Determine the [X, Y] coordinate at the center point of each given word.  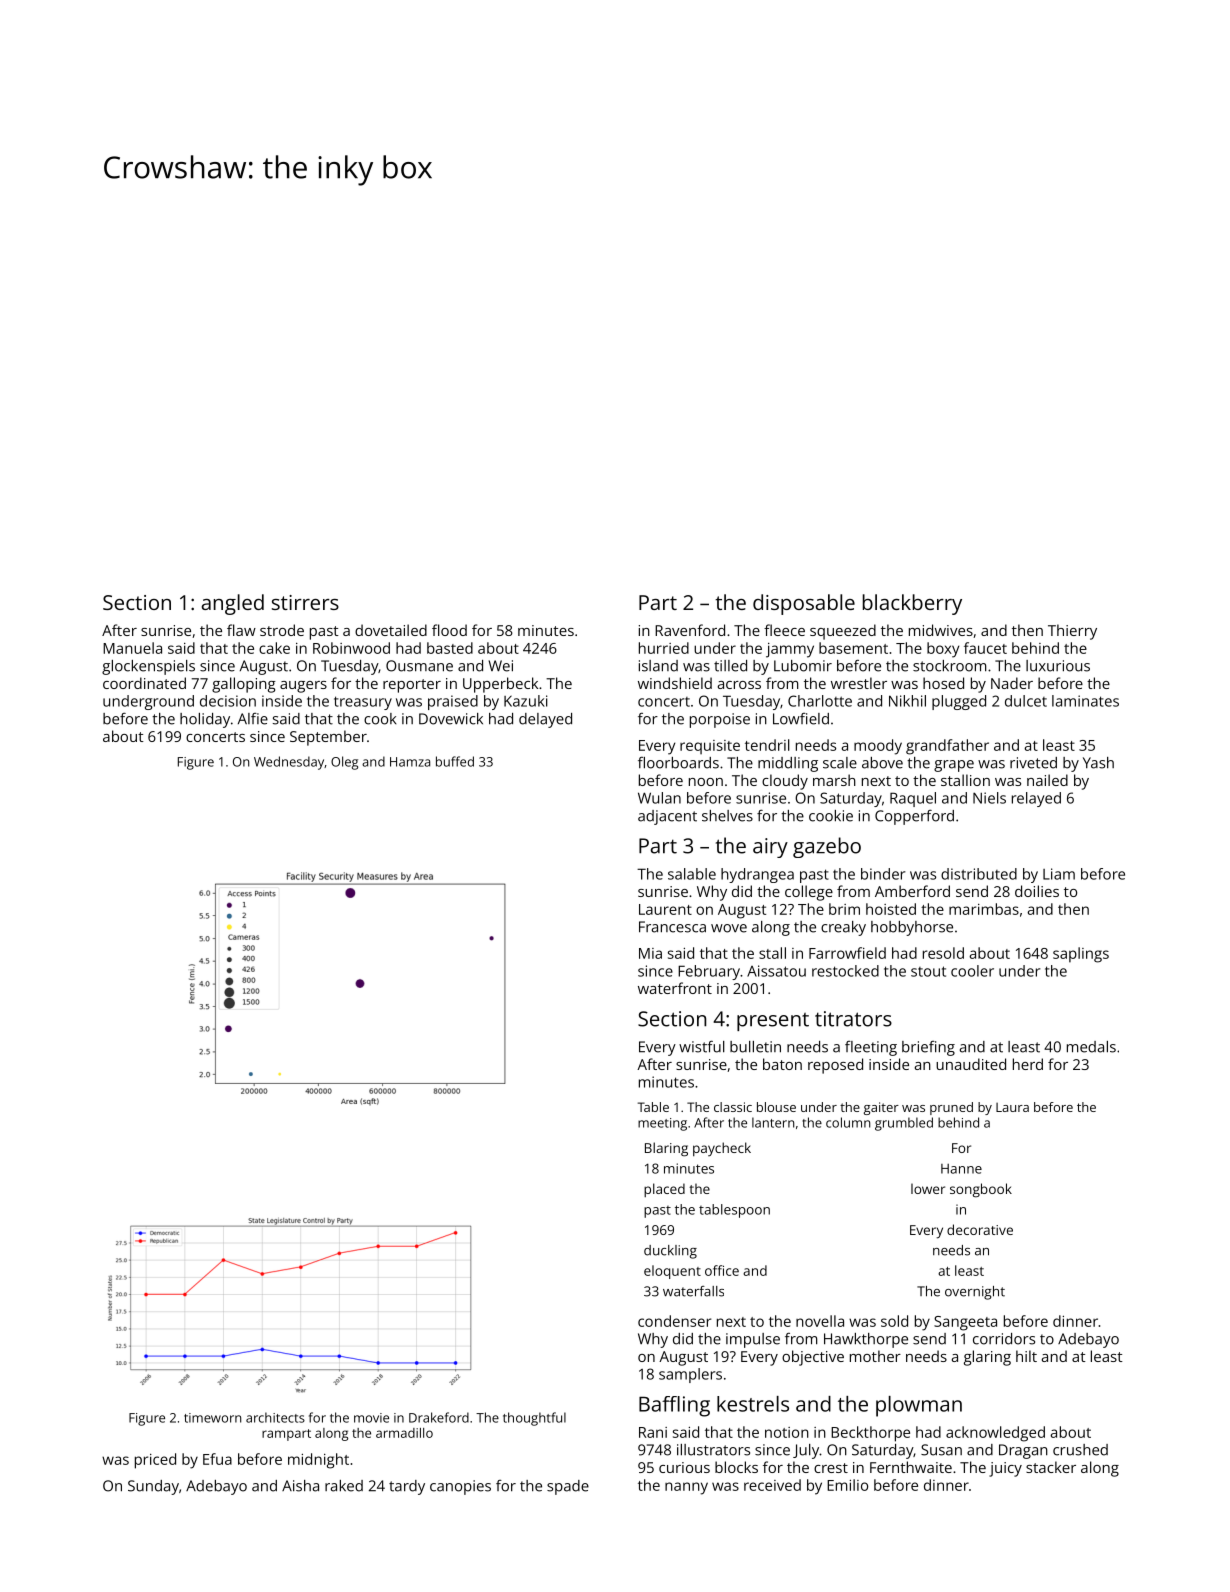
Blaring [666, 1149]
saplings [1081, 955]
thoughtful [534, 1419]
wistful [702, 1046]
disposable [804, 604]
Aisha [300, 1486]
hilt [1026, 1356]
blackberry [912, 604]
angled [233, 604]
